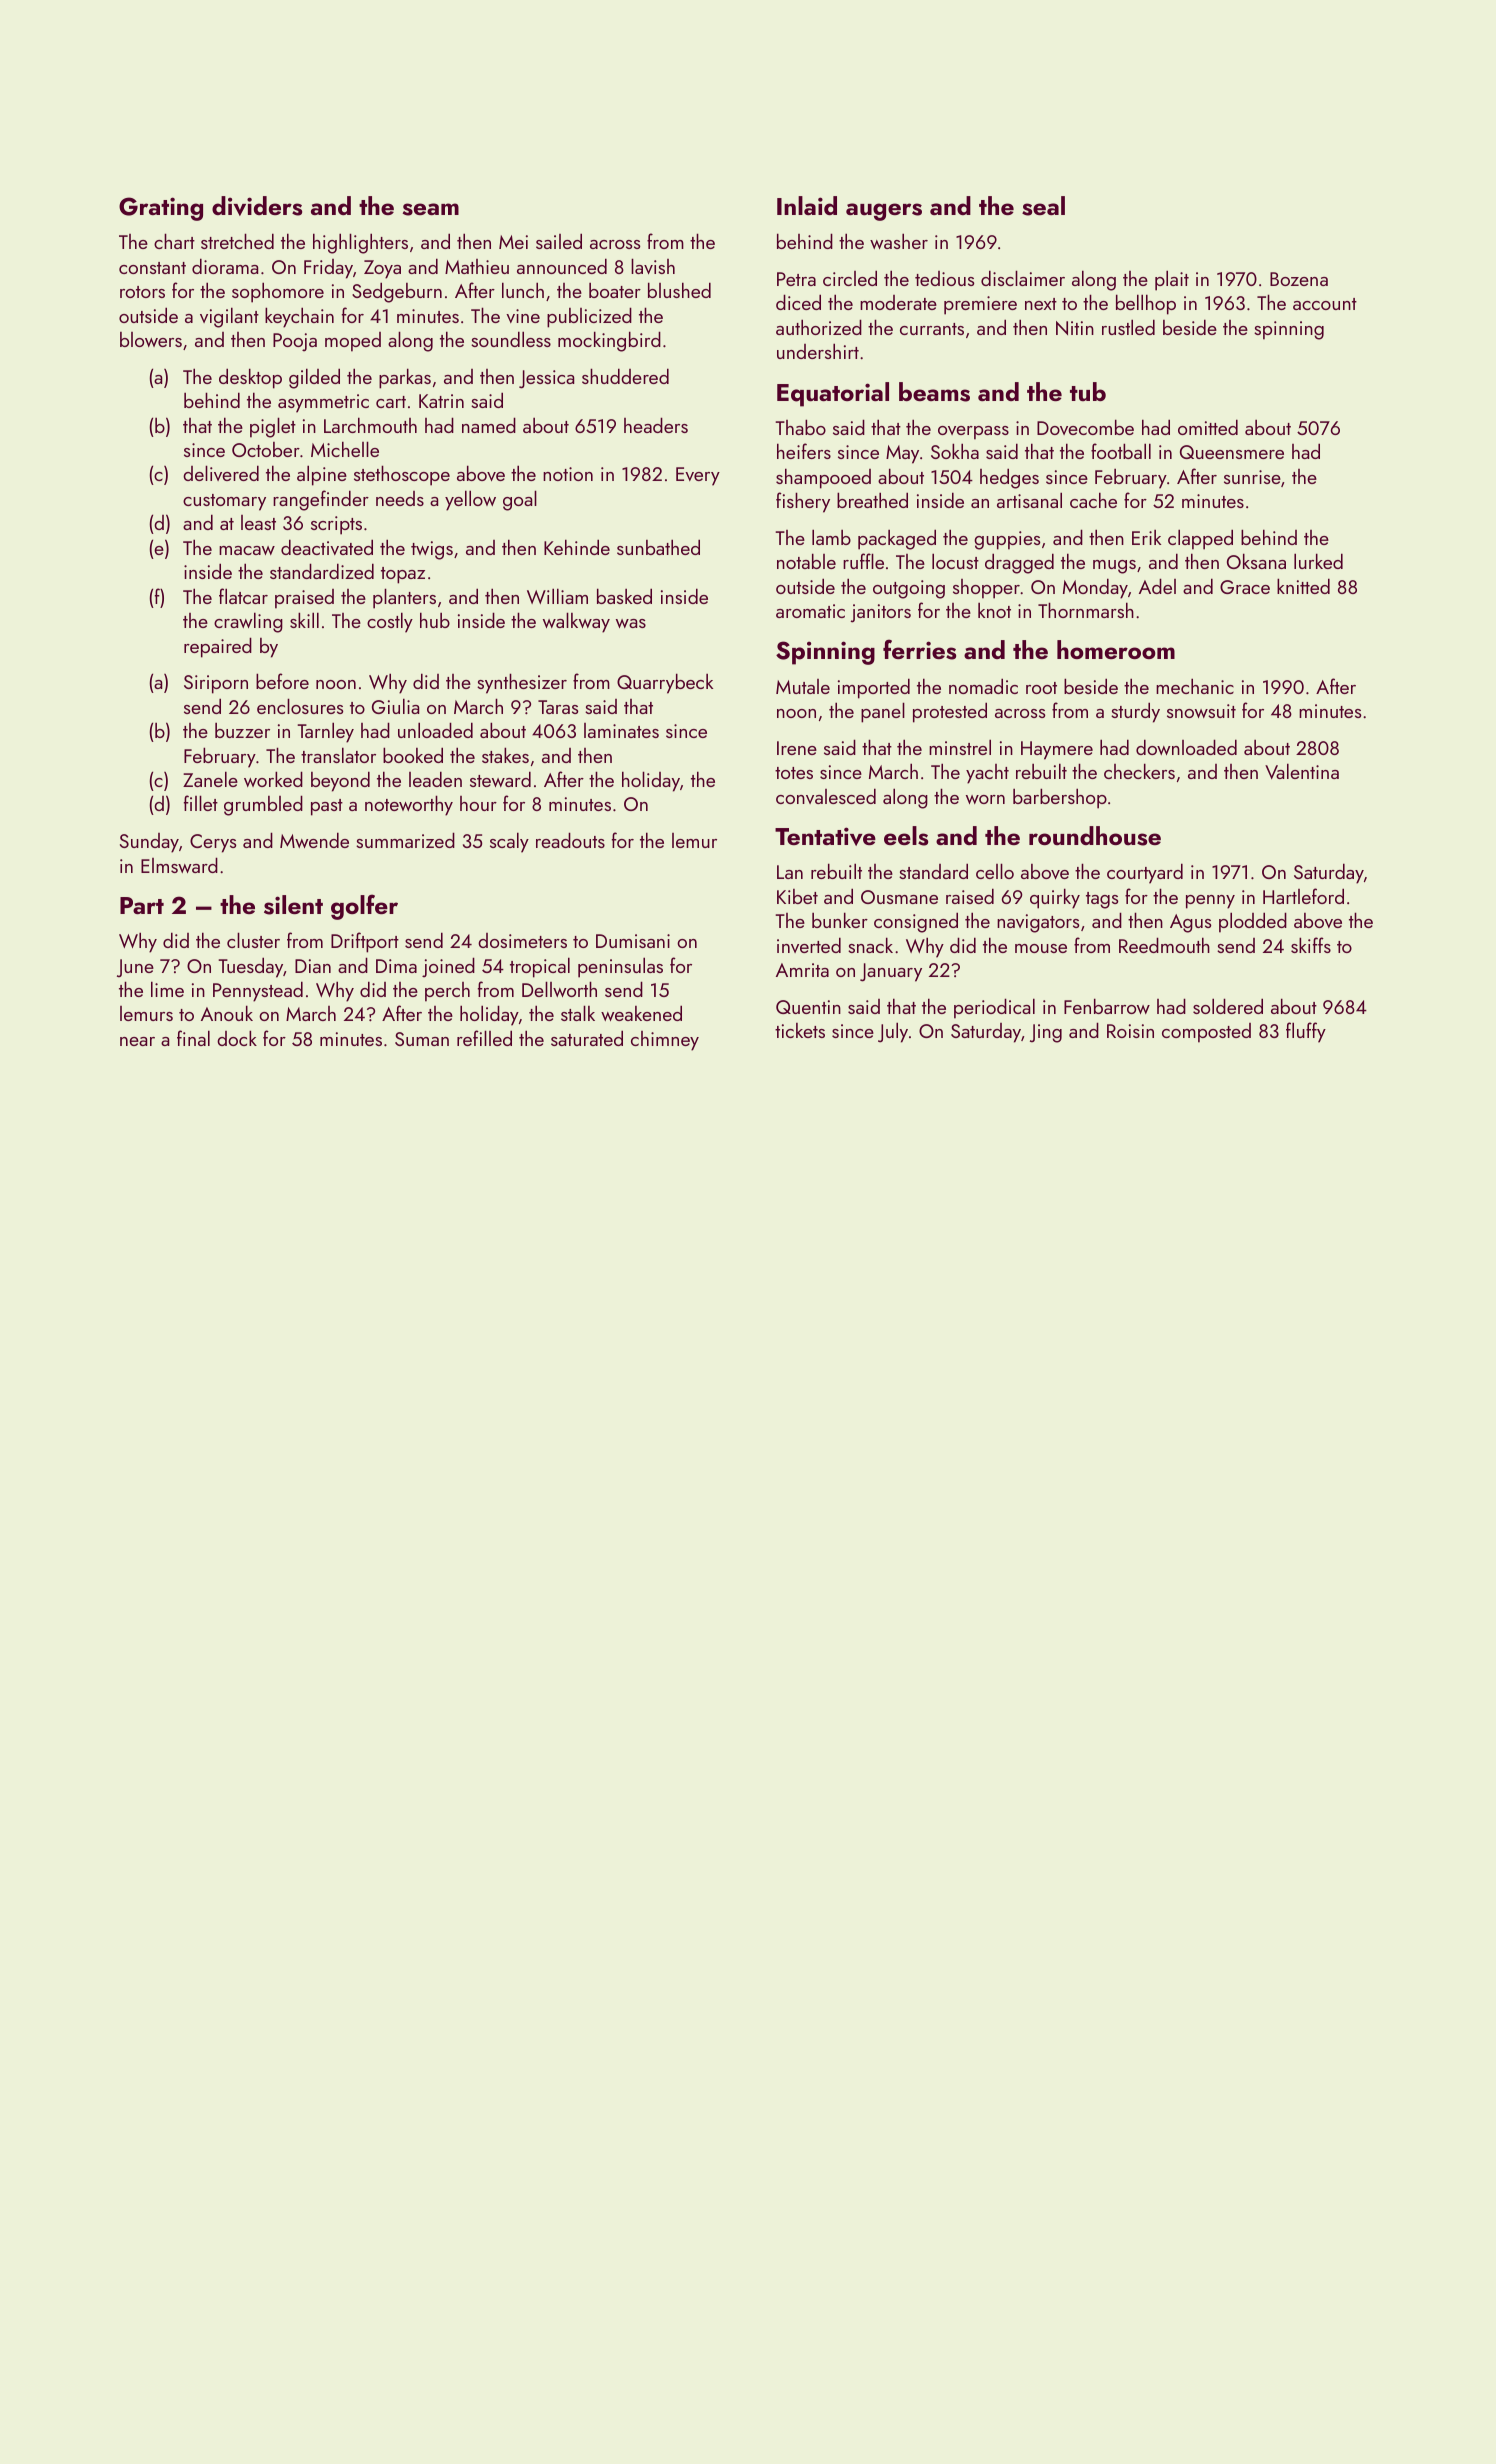  Describe the element at coordinates (422, 1039) in the screenshot. I see `Suman` at that location.
